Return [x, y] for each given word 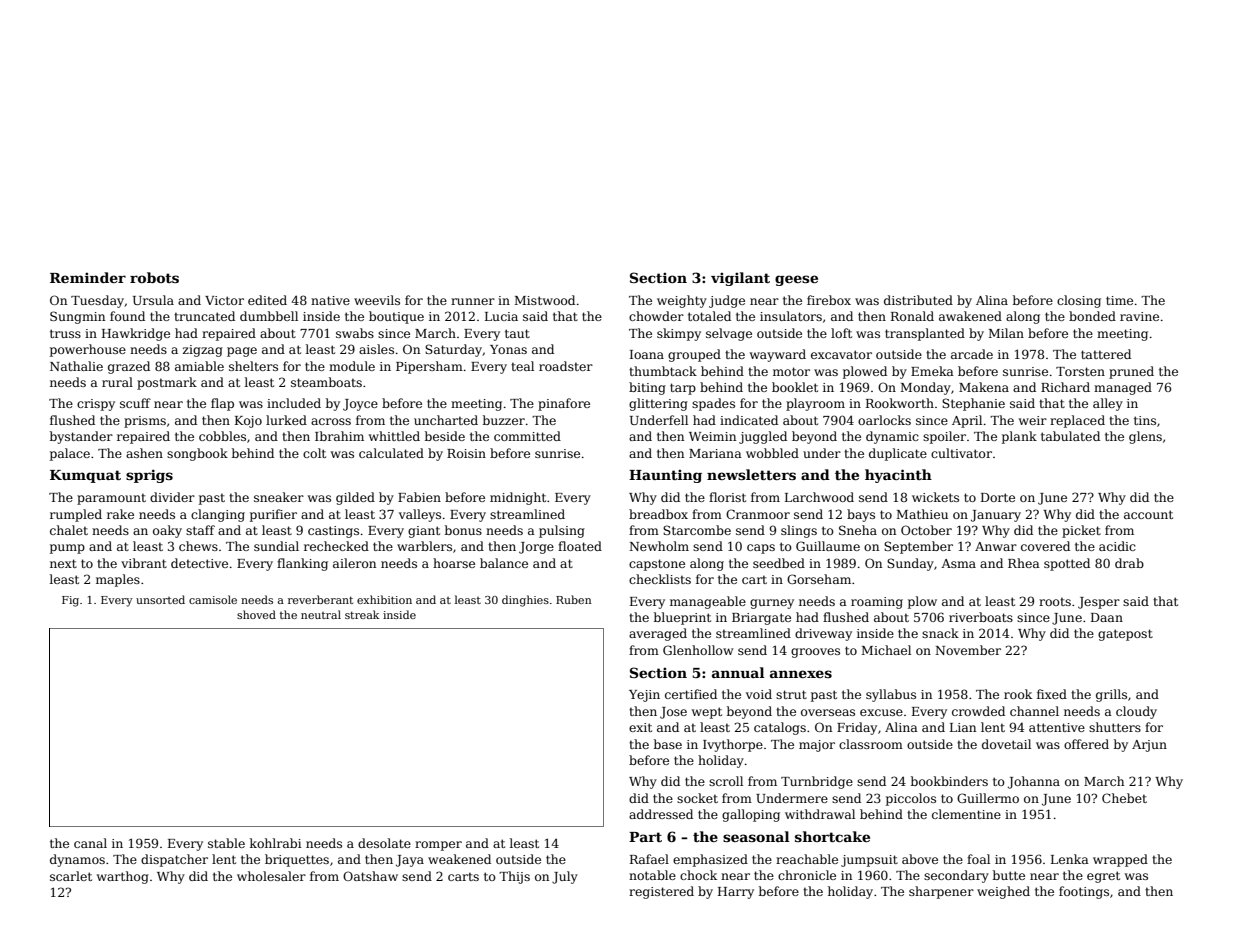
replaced [1077, 421]
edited [267, 300]
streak [362, 614]
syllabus [891, 695]
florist [727, 497]
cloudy [1136, 712]
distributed [918, 300]
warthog [123, 877]
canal [90, 843]
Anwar [996, 546]
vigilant [740, 279]
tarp [683, 389]
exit [640, 727]
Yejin [644, 696]
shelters [253, 366]
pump [67, 549]
